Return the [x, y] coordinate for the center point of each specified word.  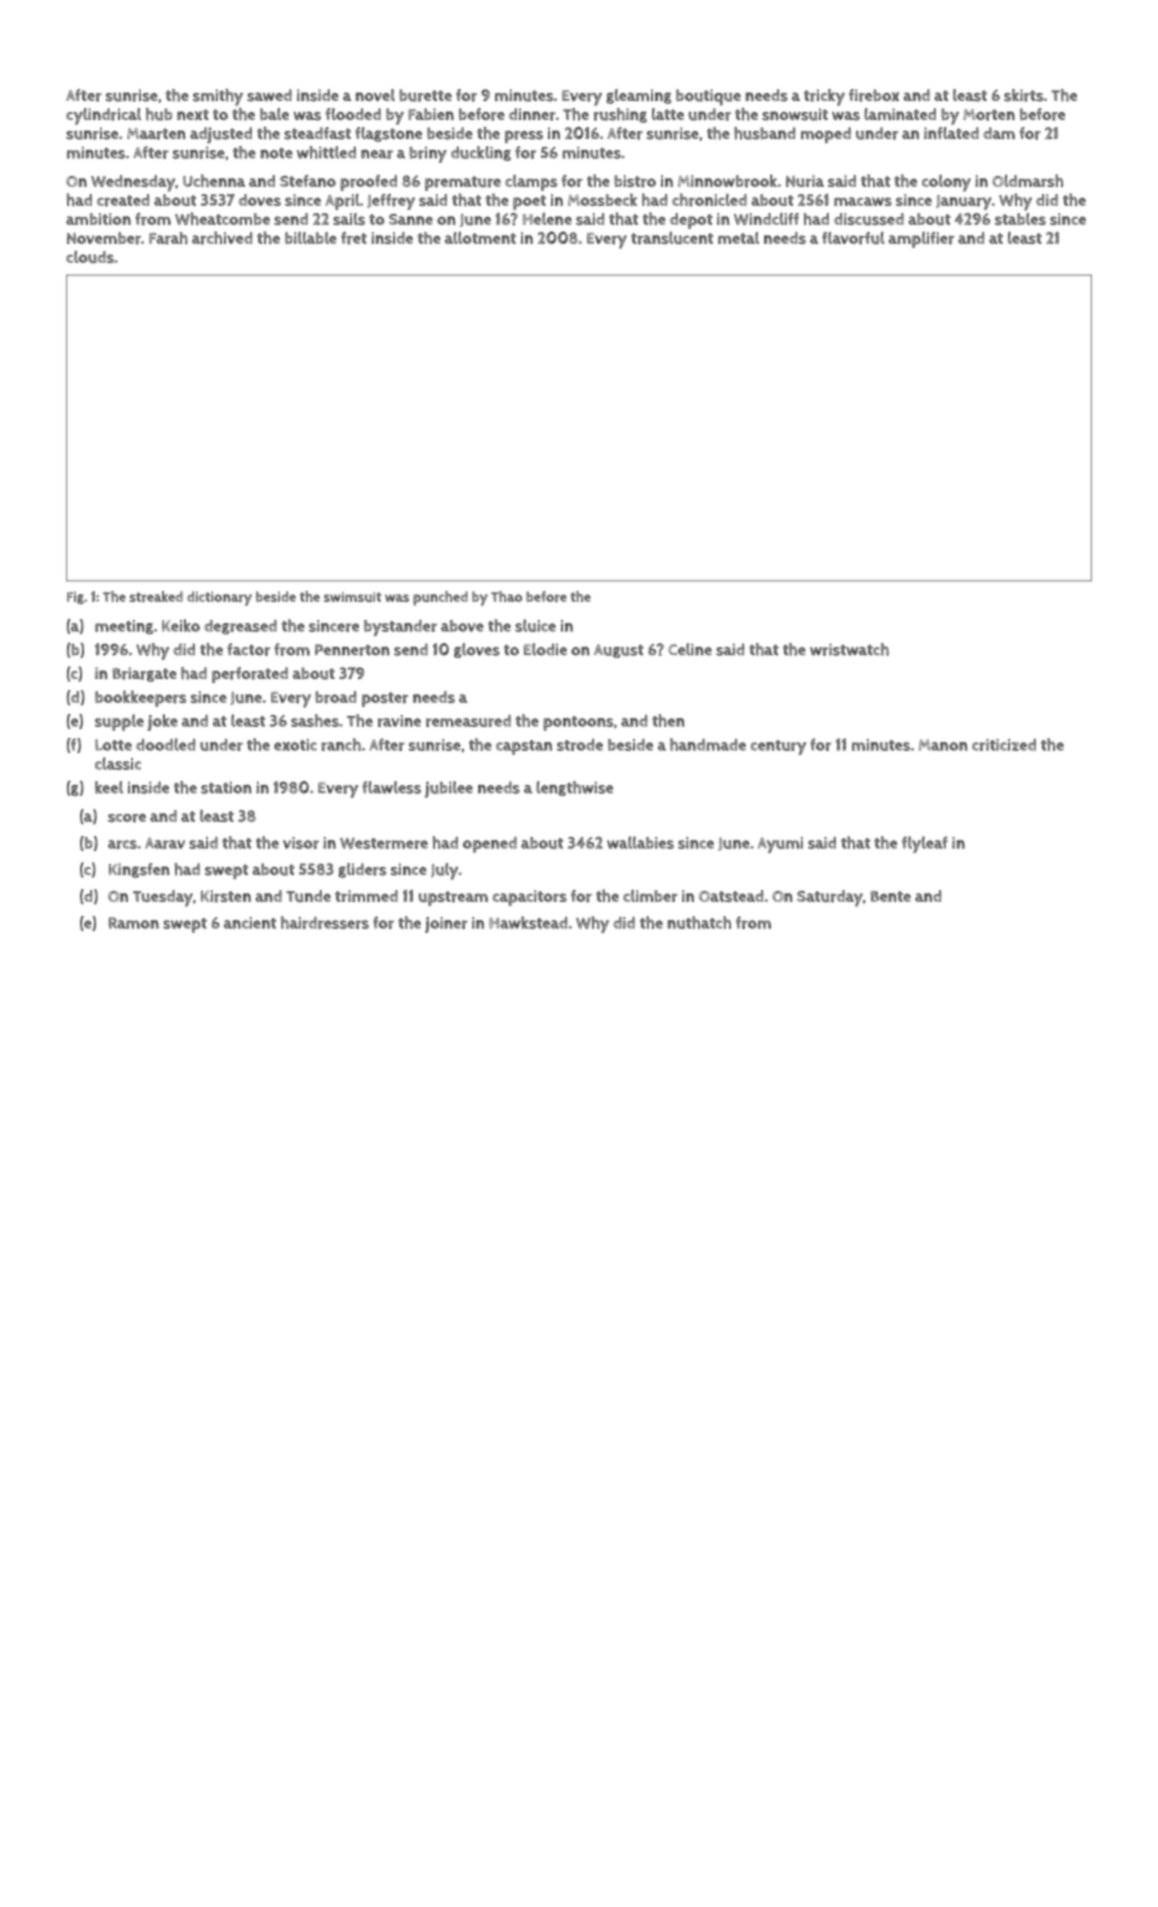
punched [440, 598]
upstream [453, 898]
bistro [635, 181]
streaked [156, 596]
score [127, 818]
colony [946, 183]
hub [159, 114]
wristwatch [849, 649]
